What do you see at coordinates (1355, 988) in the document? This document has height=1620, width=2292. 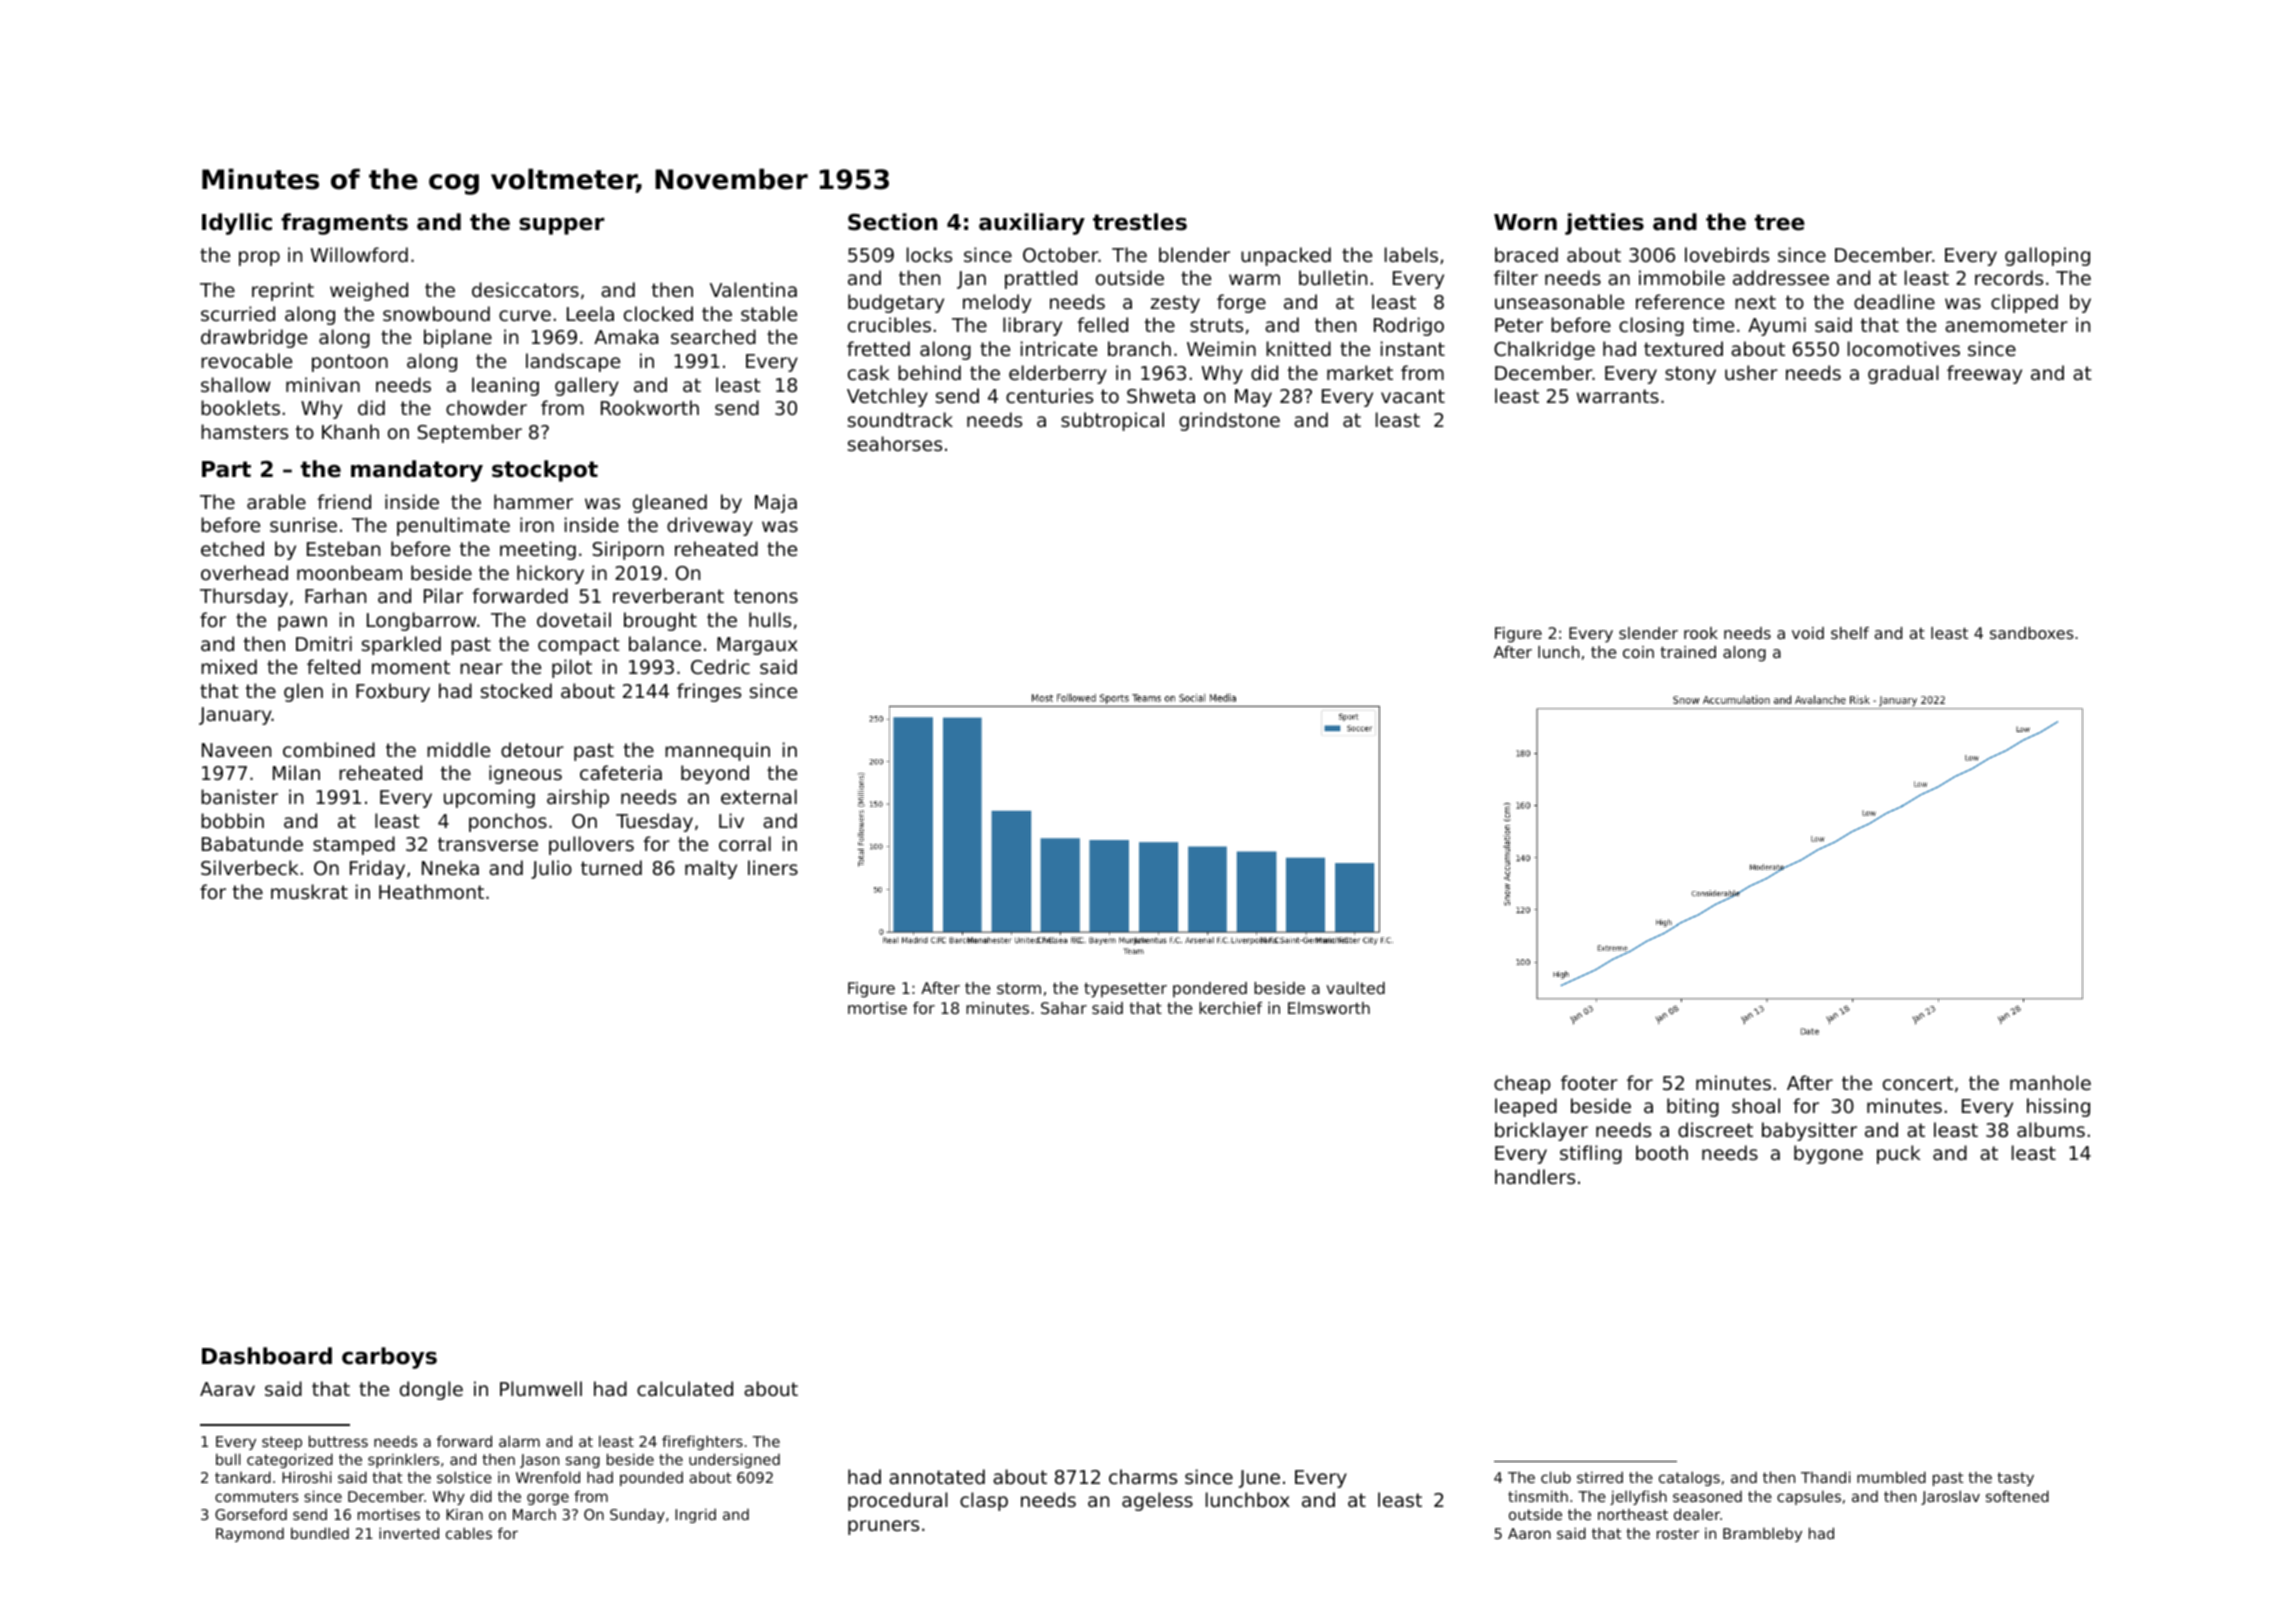 I see `vaulted` at bounding box center [1355, 988].
